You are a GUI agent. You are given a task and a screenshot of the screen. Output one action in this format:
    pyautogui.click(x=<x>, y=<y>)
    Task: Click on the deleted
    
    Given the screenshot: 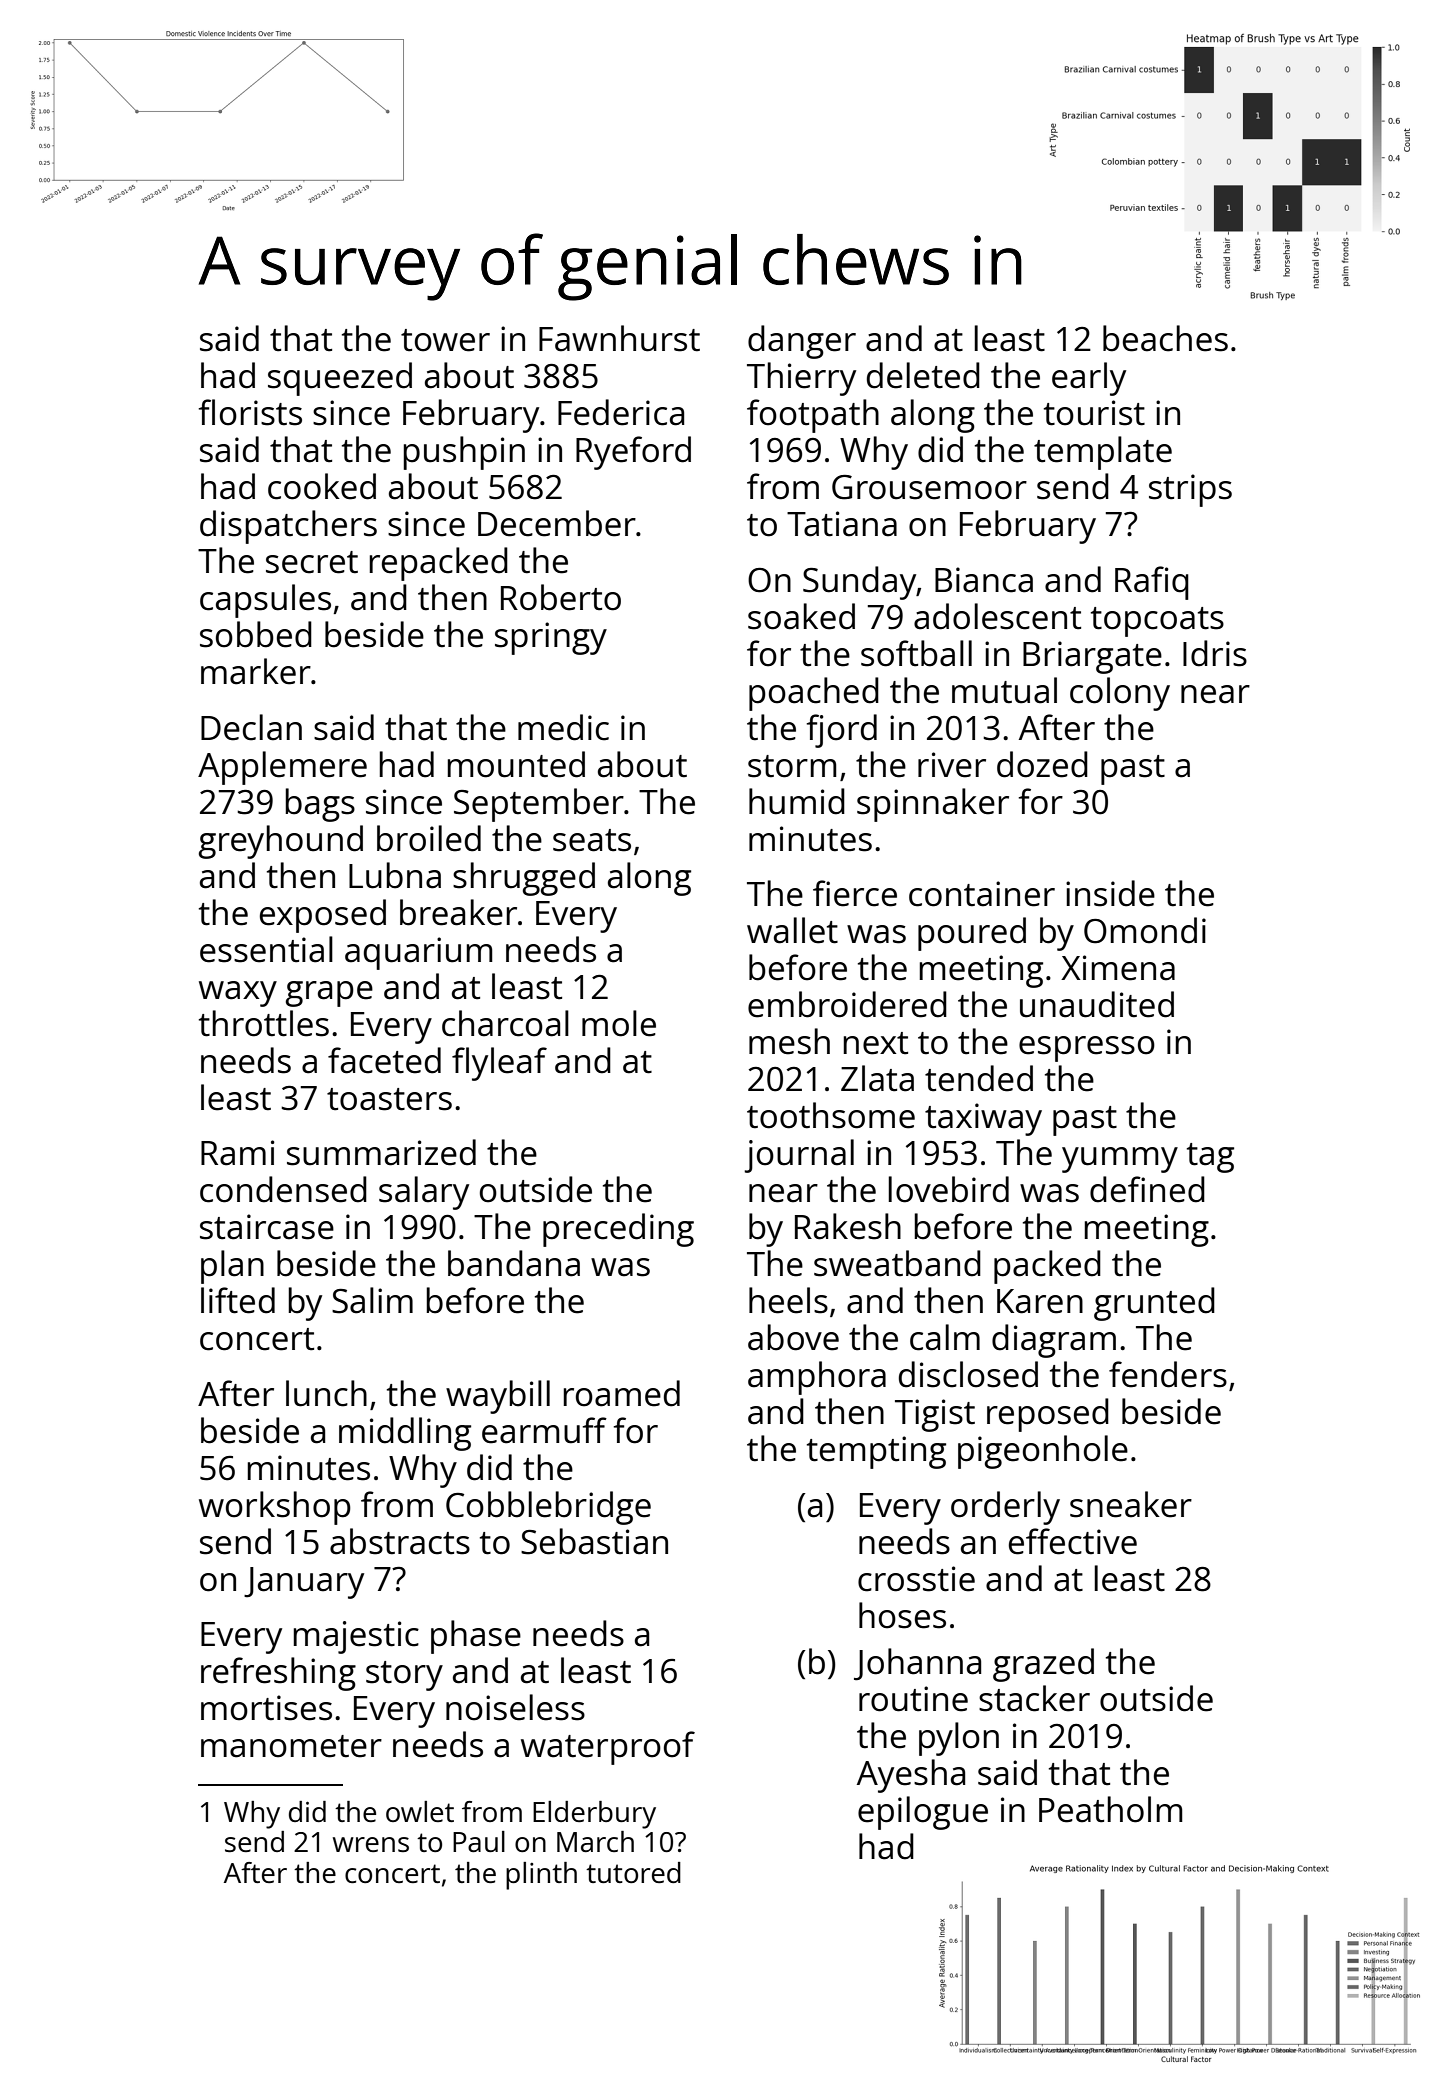 What is the action you would take?
    pyautogui.click(x=923, y=375)
